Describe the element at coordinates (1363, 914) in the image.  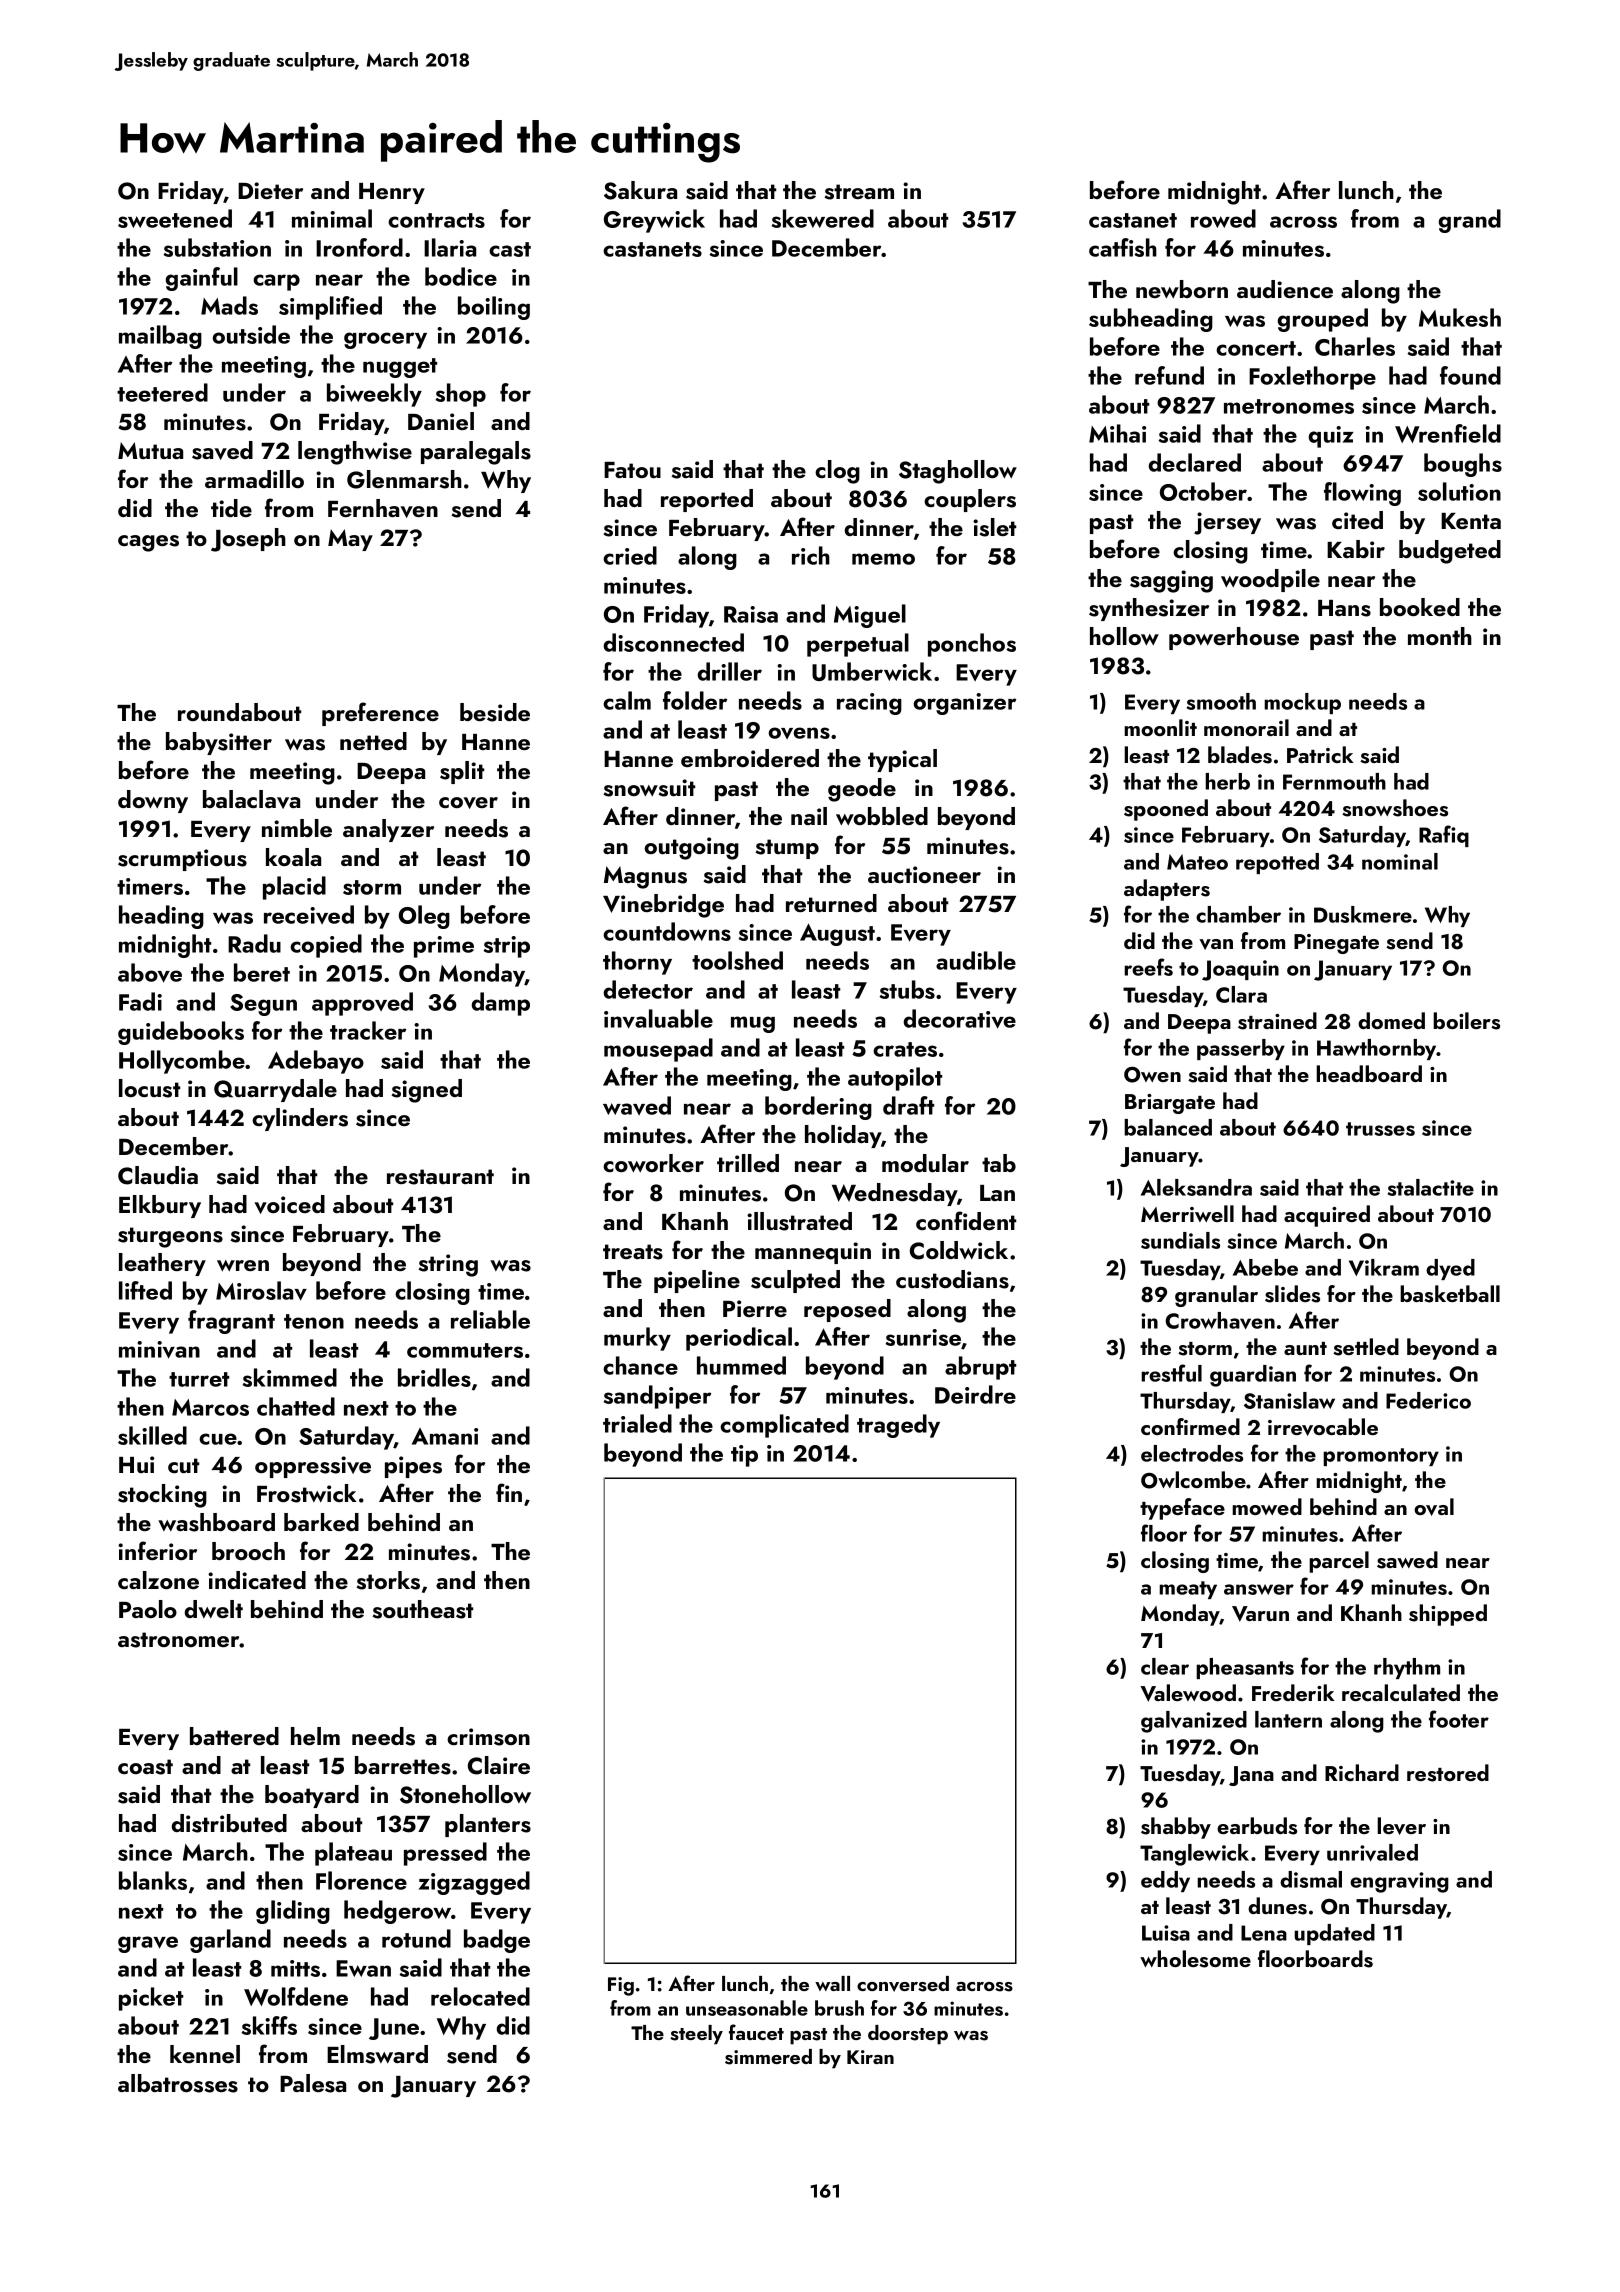
I see `Duskmere` at that location.
